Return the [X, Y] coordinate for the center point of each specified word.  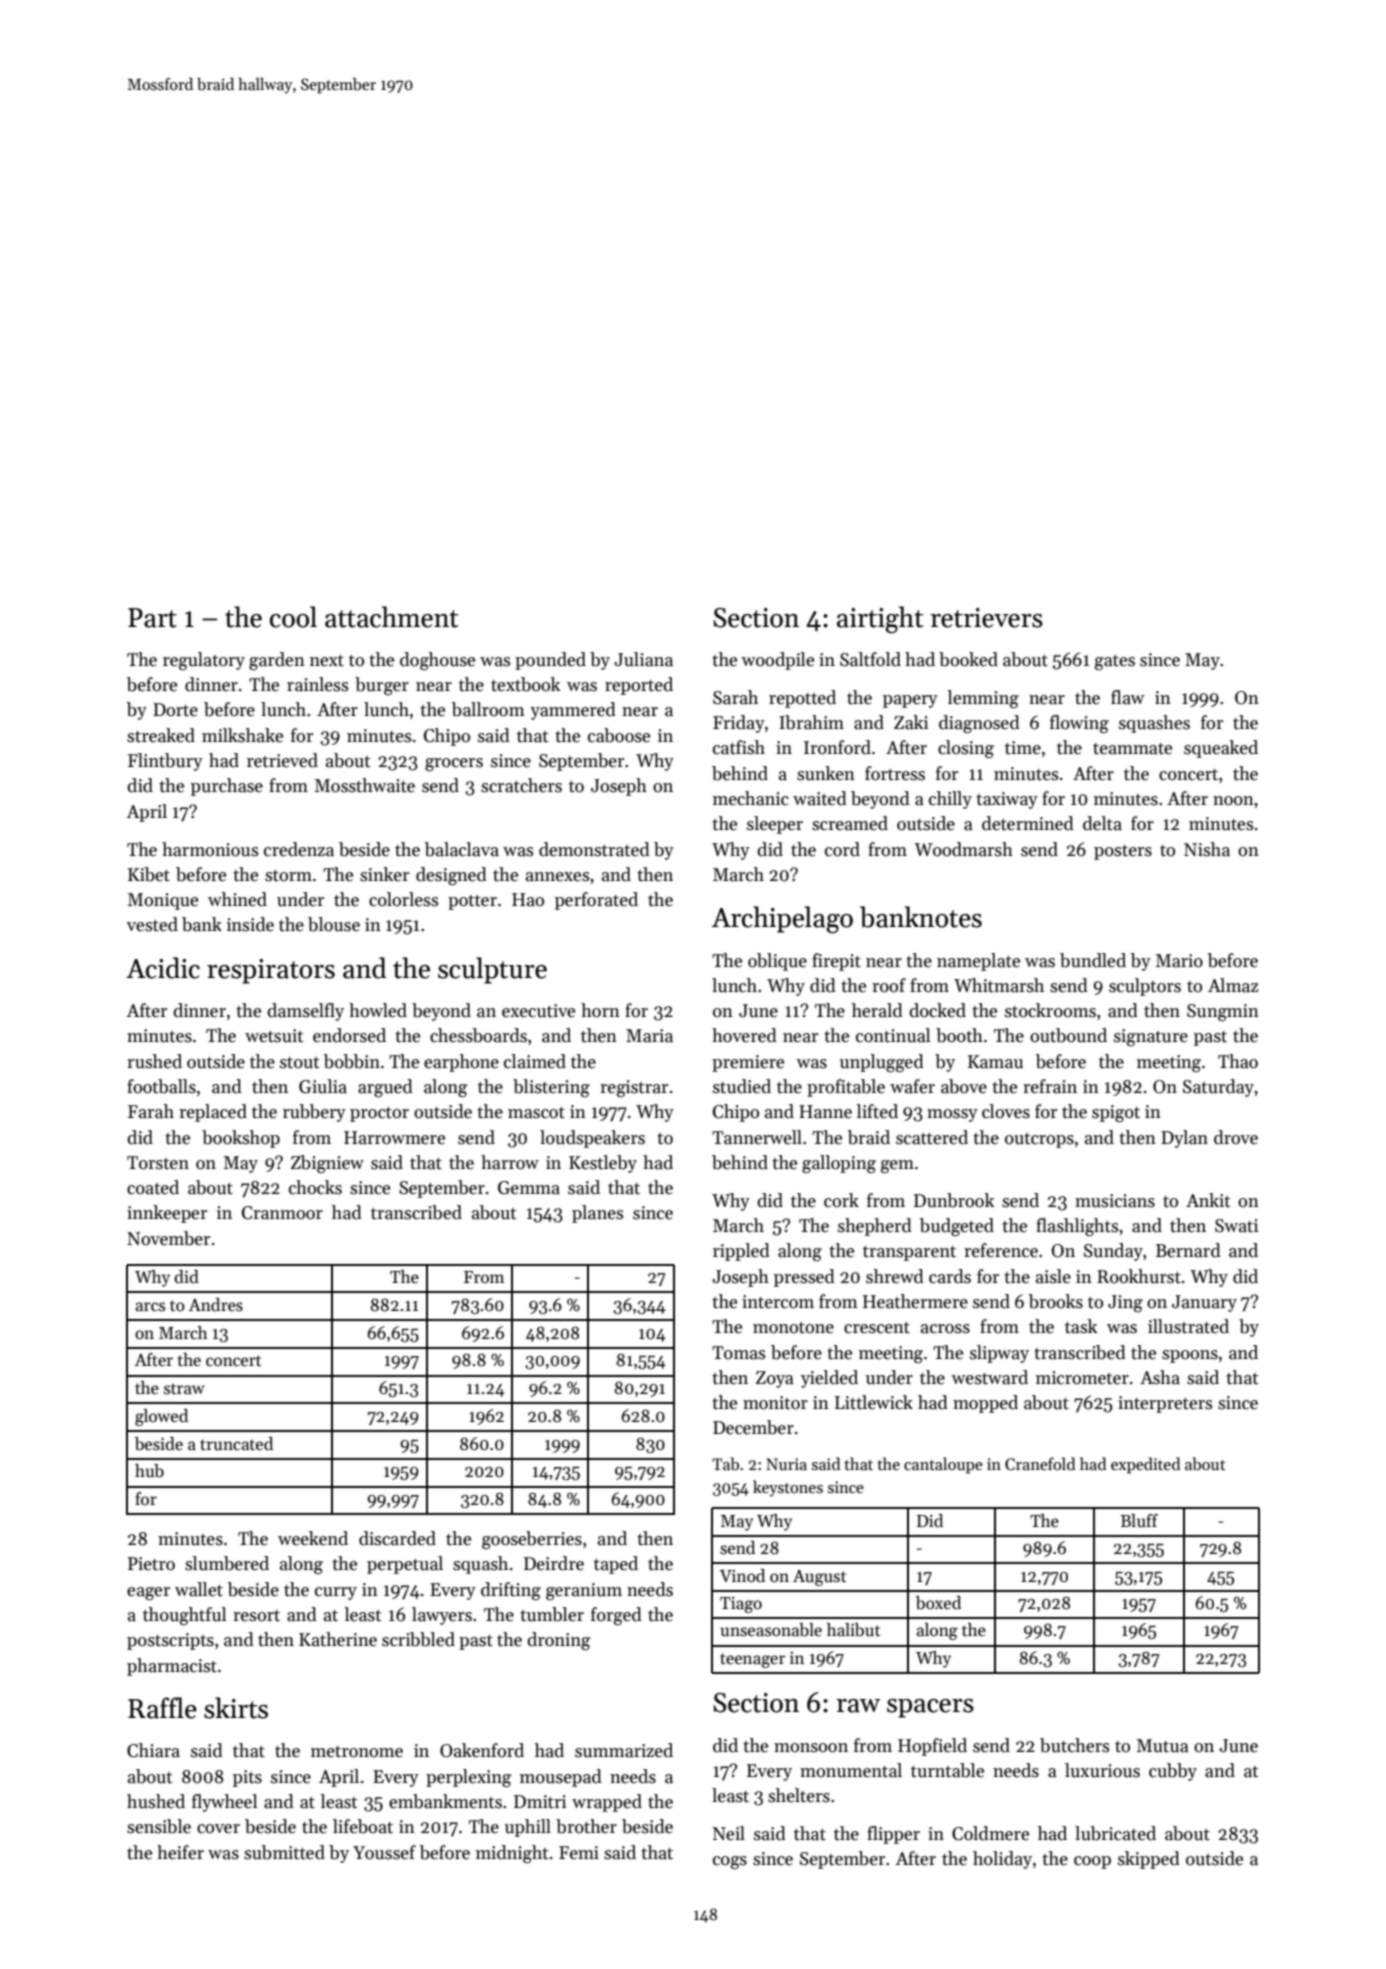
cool [293, 617]
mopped [985, 1404]
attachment [391, 617]
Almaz [1233, 985]
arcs [150, 1307]
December [753, 1427]
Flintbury [165, 762]
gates [1115, 662]
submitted [284, 1852]
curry [336, 1593]
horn [600, 1010]
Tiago [741, 1605]
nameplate [978, 962]
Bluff [1139, 1520]
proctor [379, 1114]
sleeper [775, 825]
